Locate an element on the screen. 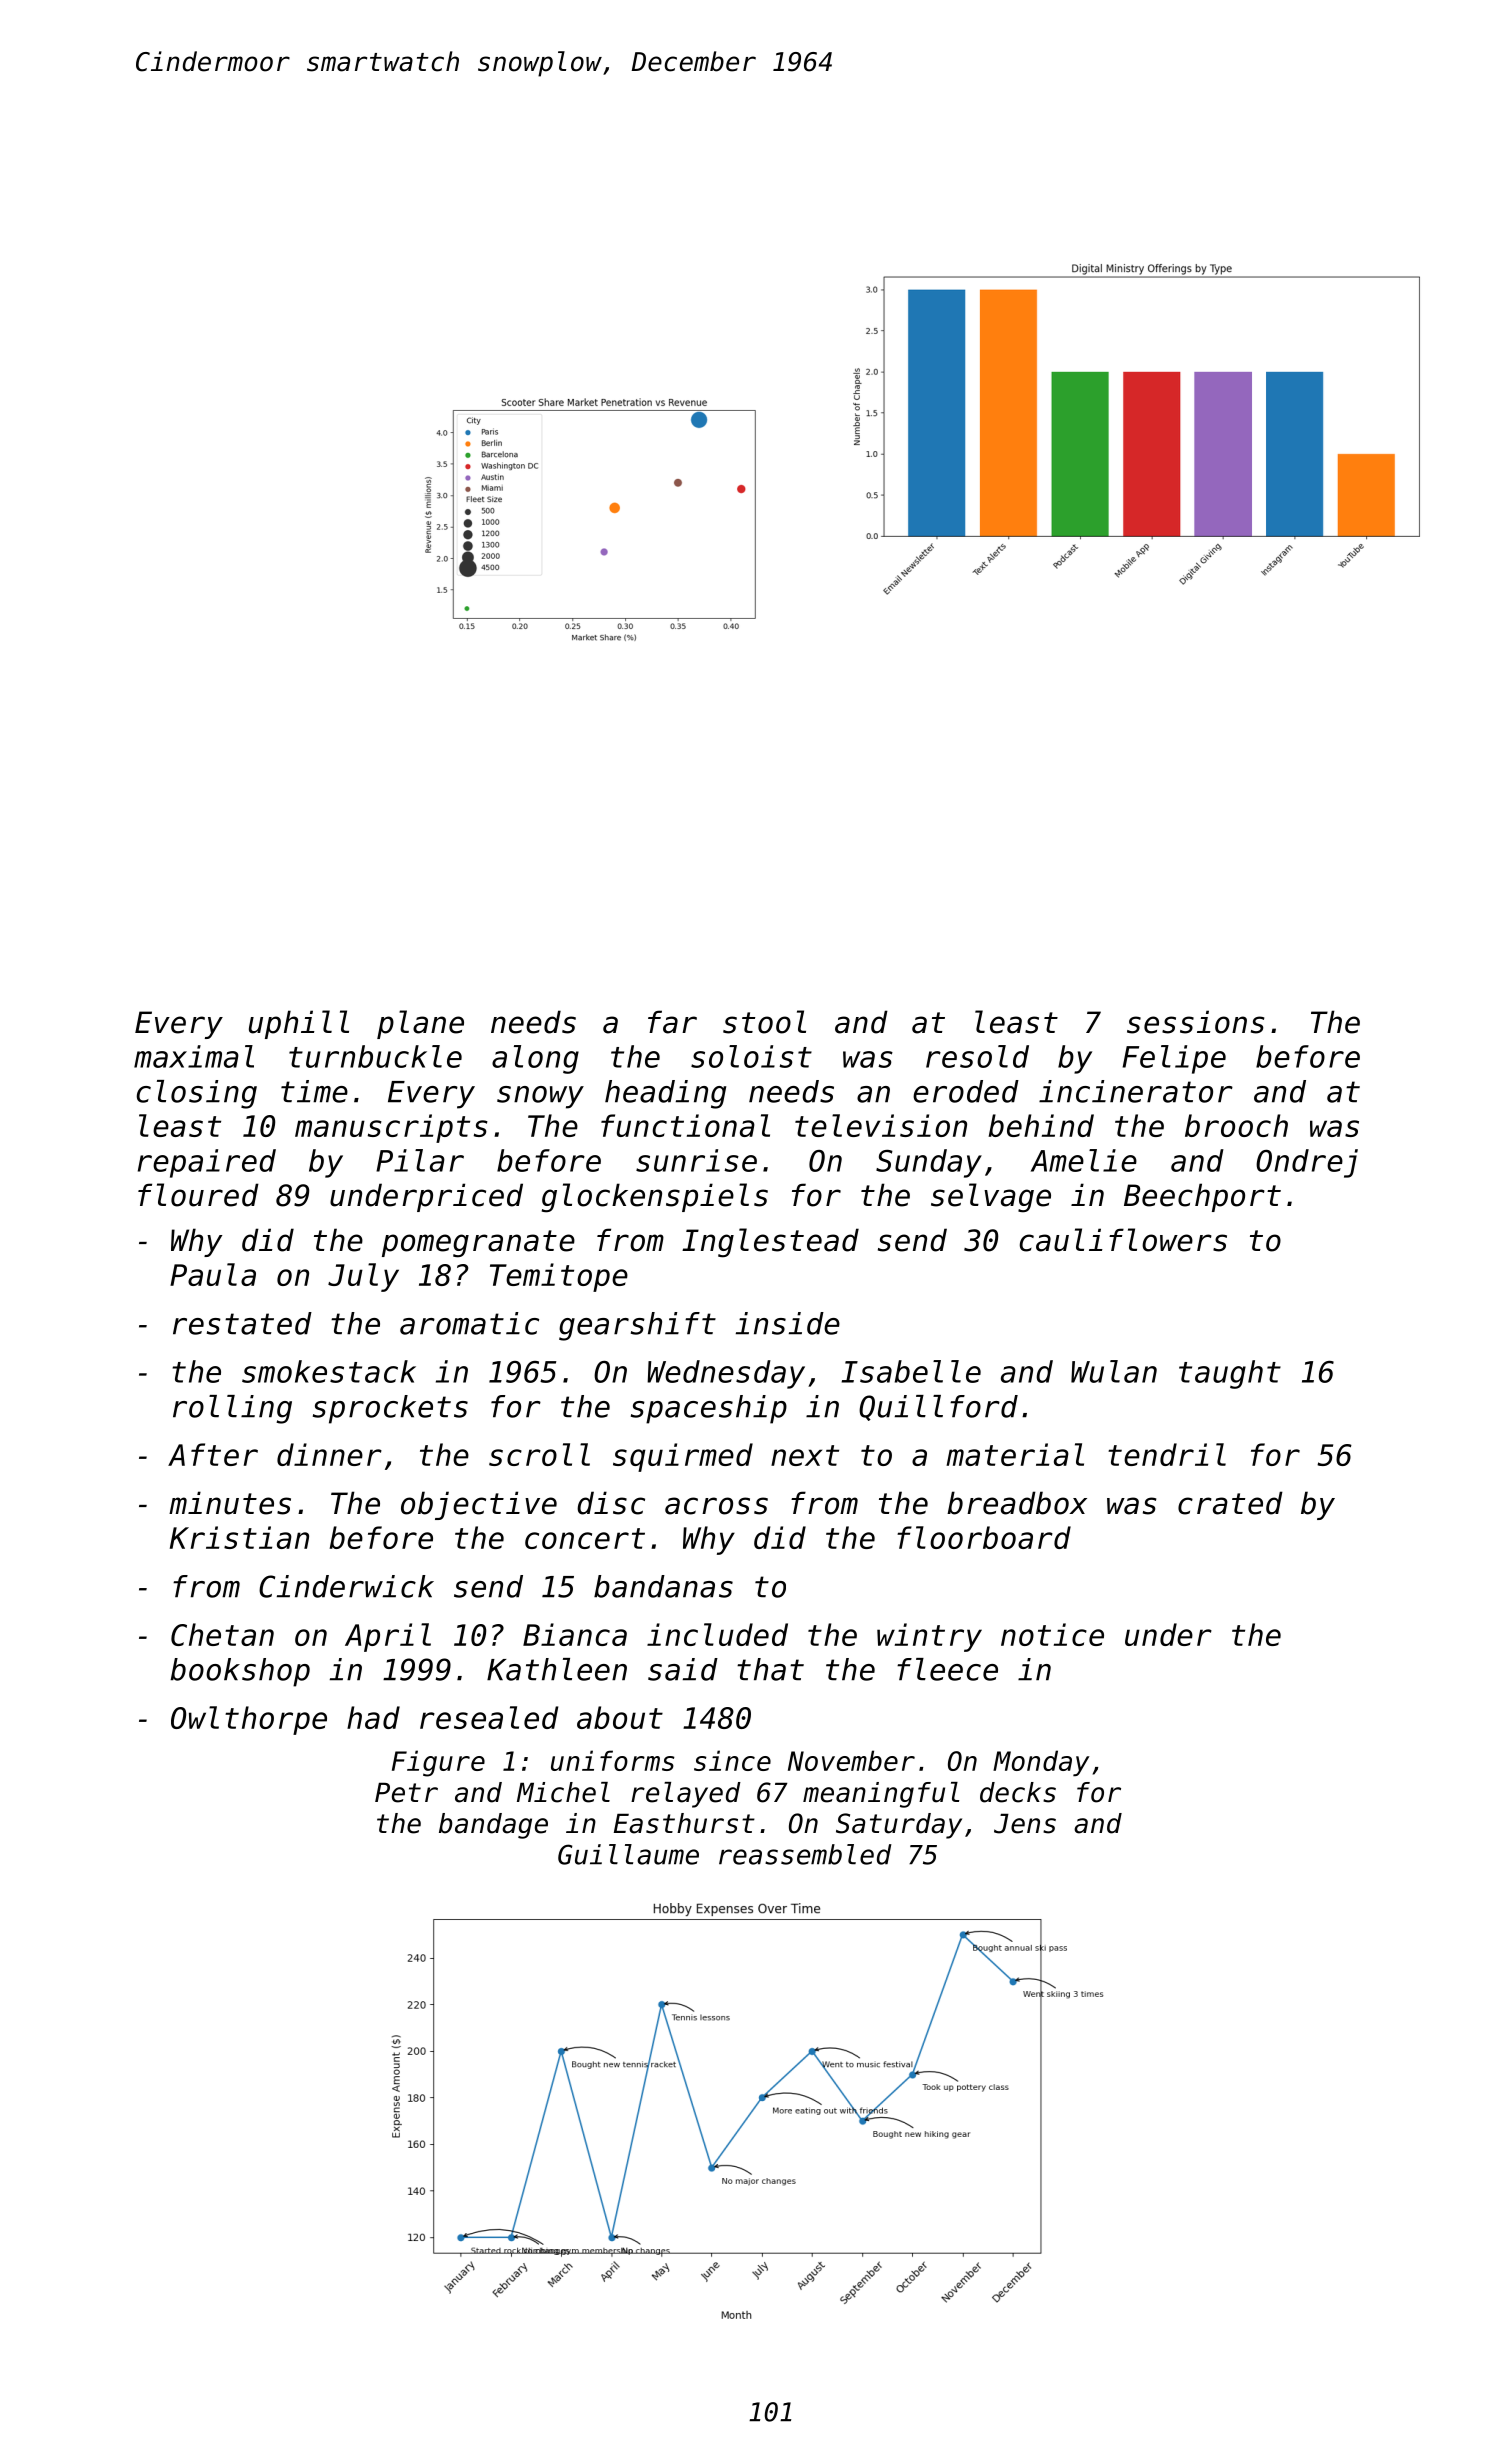 The image size is (1496, 2464). included is located at coordinates (717, 1634).
